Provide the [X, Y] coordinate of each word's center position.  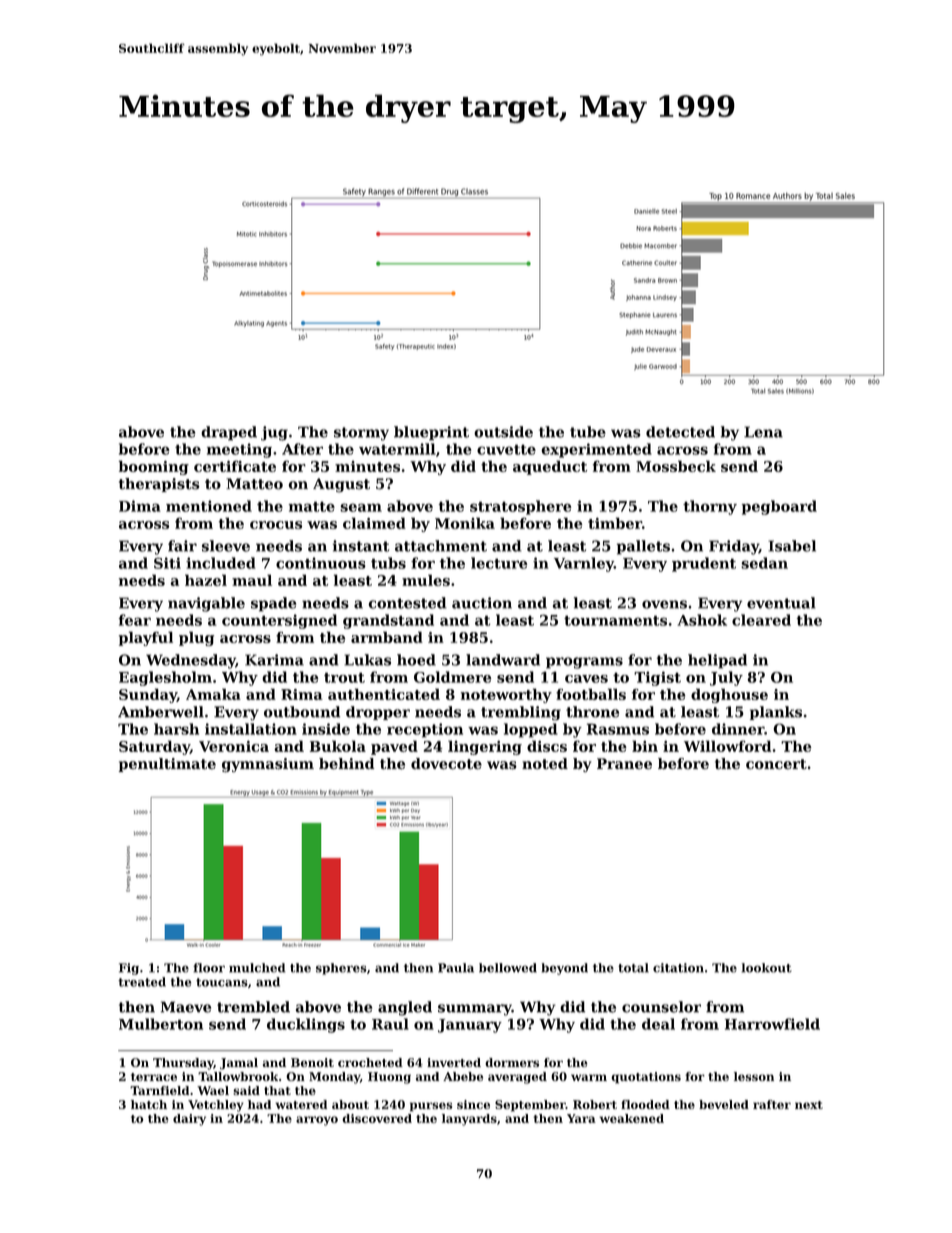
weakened [631, 1118]
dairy [189, 1120]
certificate [235, 466]
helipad [717, 661]
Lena [763, 432]
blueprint [431, 433]
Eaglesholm [165, 678]
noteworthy [506, 695]
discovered [377, 1118]
